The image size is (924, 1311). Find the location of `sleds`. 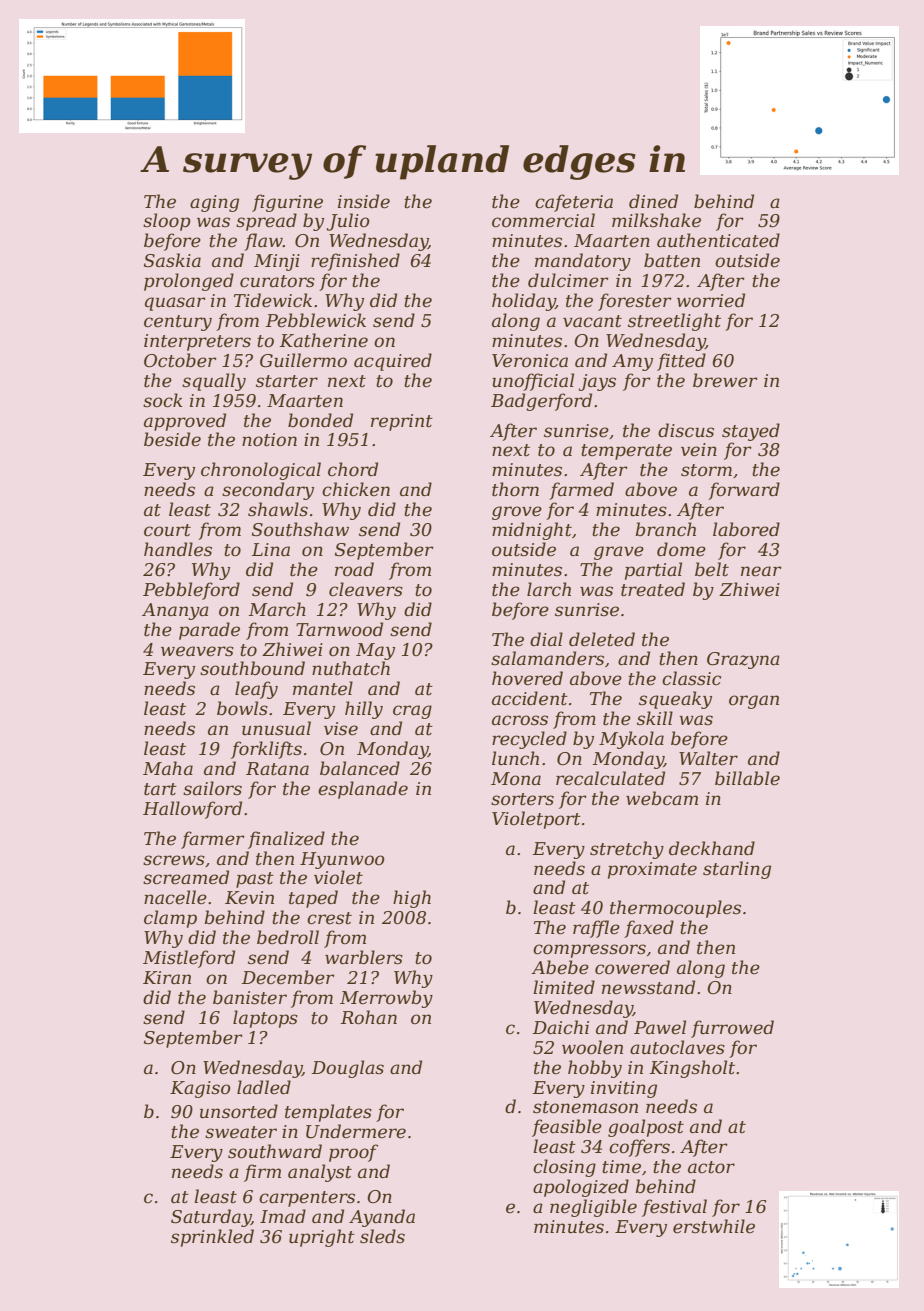

sleds is located at coordinates (382, 1236).
